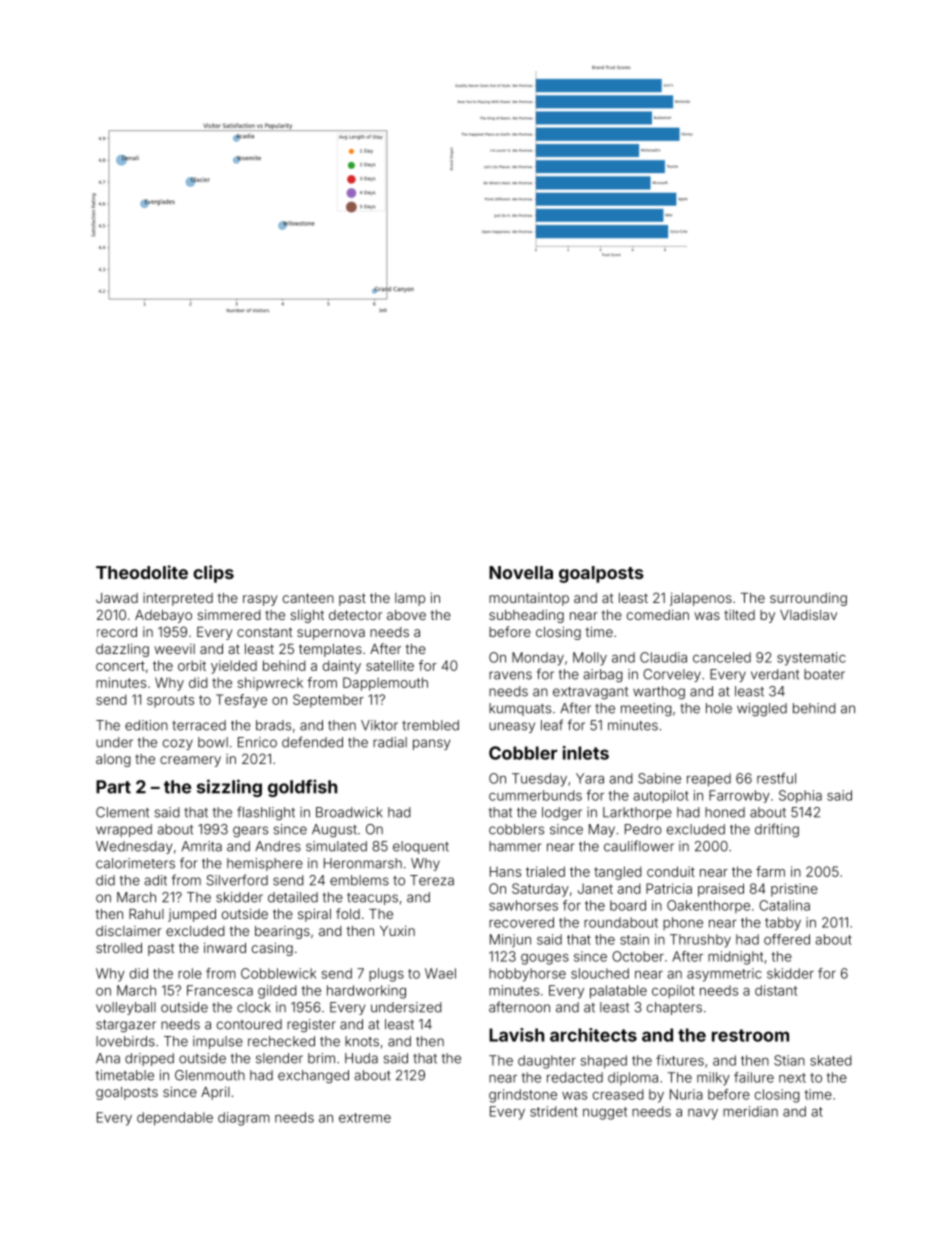 This page has width=952, height=1233. Describe the element at coordinates (192, 665) in the page. I see `orbit` at that location.
